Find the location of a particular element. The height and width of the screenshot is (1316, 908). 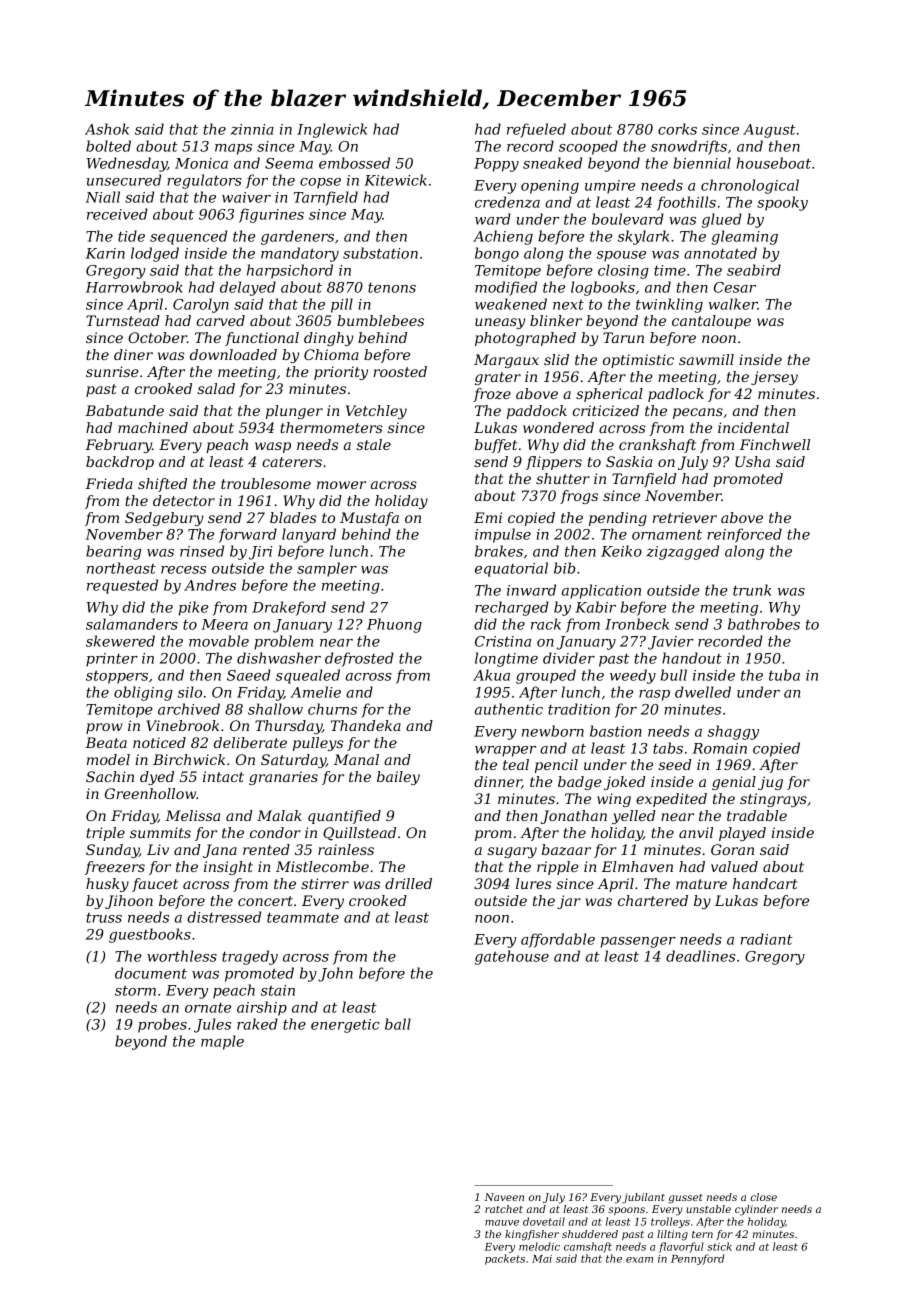

close is located at coordinates (764, 1197).
